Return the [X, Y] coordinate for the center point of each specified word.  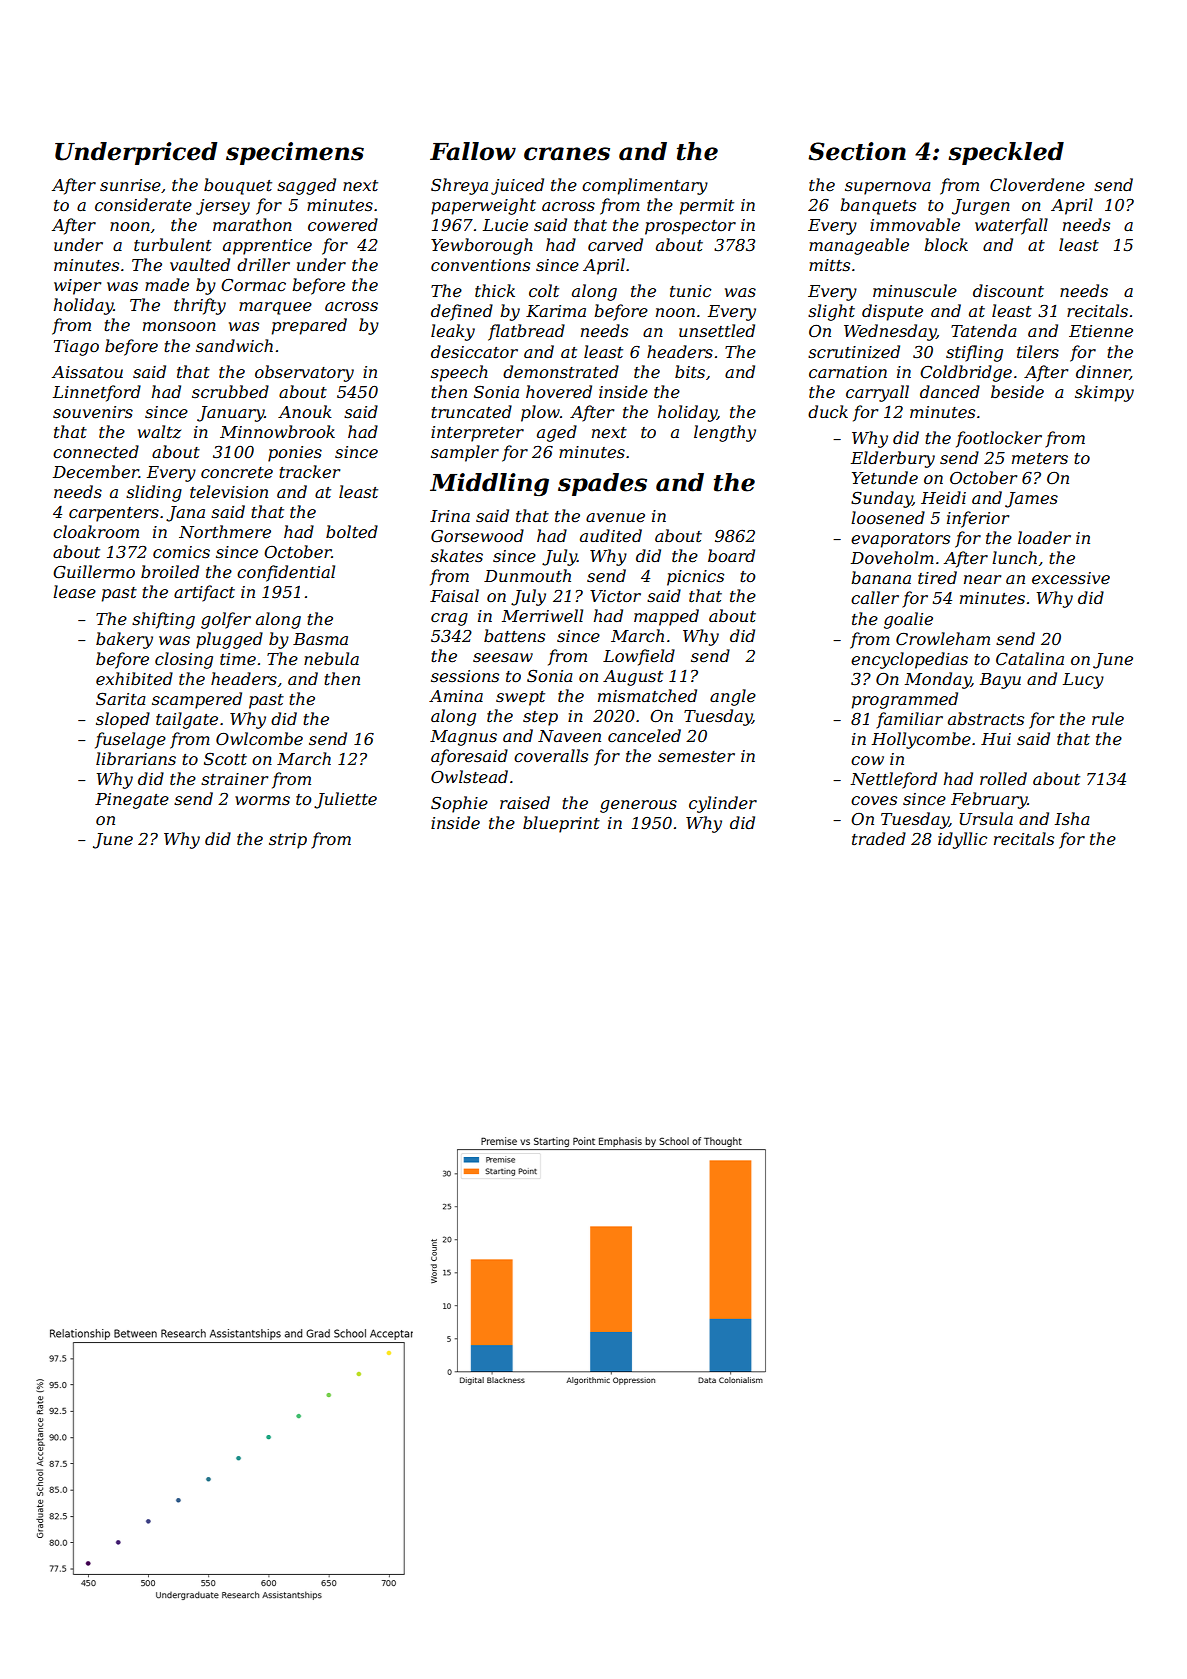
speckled [1006, 153]
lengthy [725, 433]
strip [288, 841]
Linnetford [97, 393]
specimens [295, 153]
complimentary [645, 186]
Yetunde [885, 477]
